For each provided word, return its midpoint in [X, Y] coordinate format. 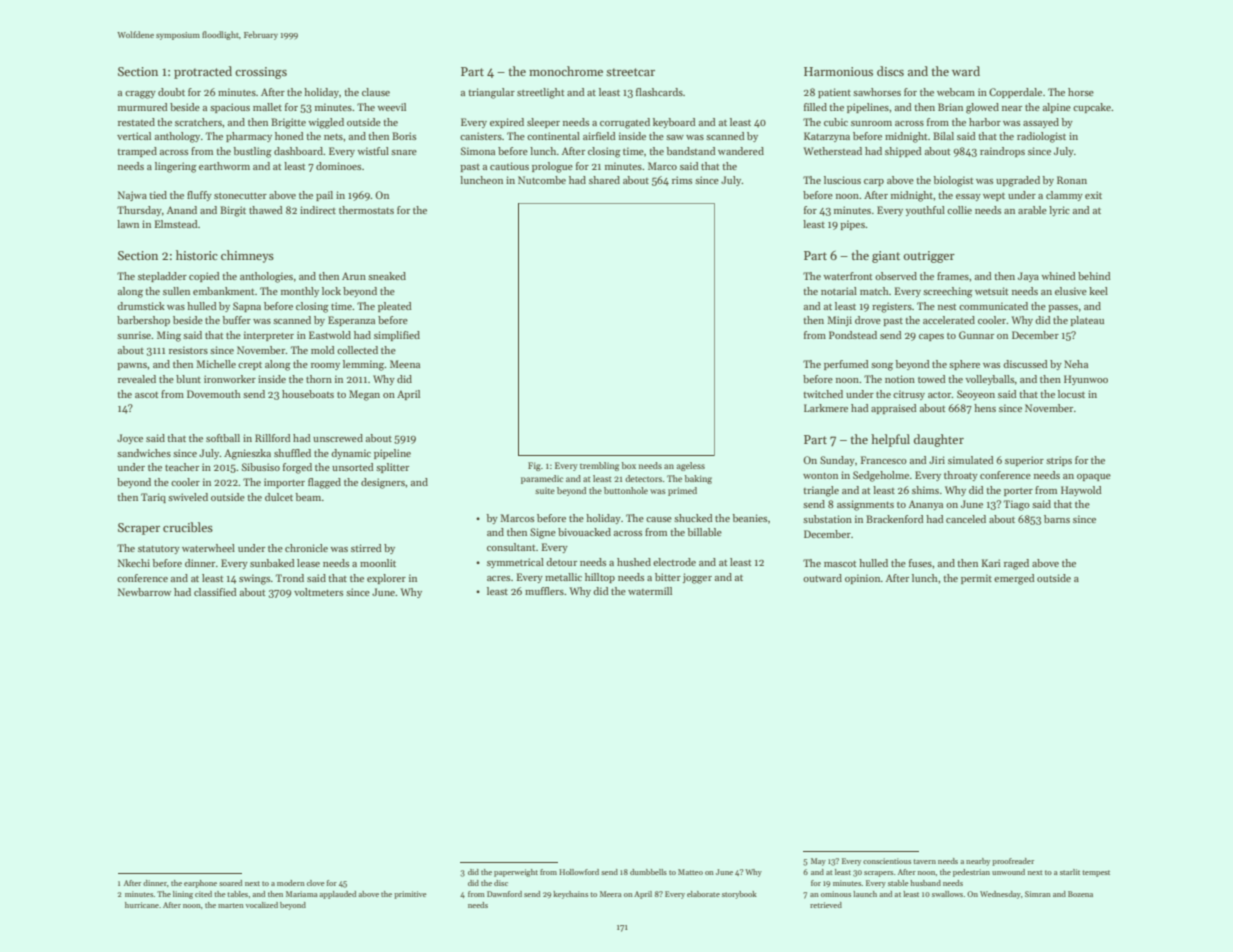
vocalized [262, 905]
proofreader [1013, 862]
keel [1098, 291]
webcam [956, 92]
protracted [203, 72]
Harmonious [838, 71]
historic [197, 255]
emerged [1014, 579]
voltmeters [318, 592]
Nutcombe [542, 180]
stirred [366, 548]
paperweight [516, 873]
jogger [697, 578]
